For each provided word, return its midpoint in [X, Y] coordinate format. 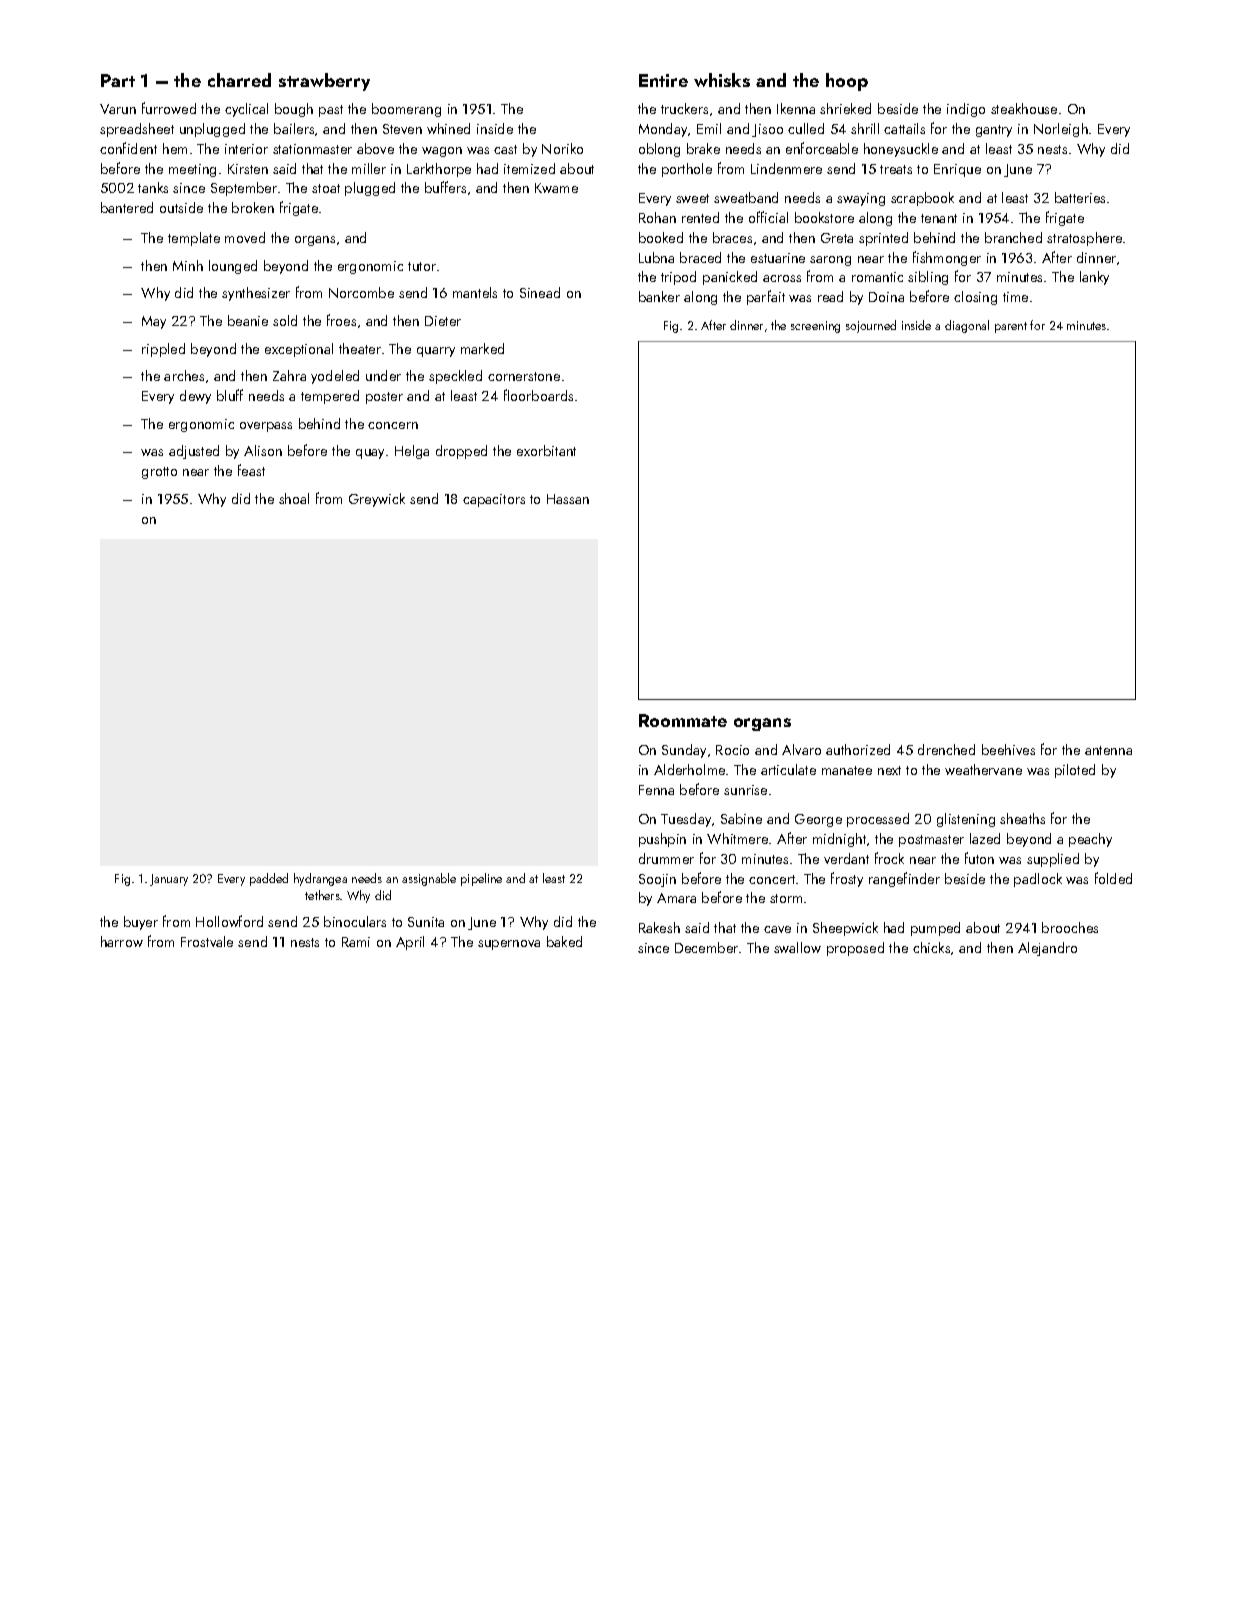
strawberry [324, 82]
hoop [847, 82]
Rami [356, 942]
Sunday [684, 751]
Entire [663, 80]
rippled [163, 350]
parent [1011, 327]
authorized [858, 749]
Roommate [683, 720]
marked [482, 348]
